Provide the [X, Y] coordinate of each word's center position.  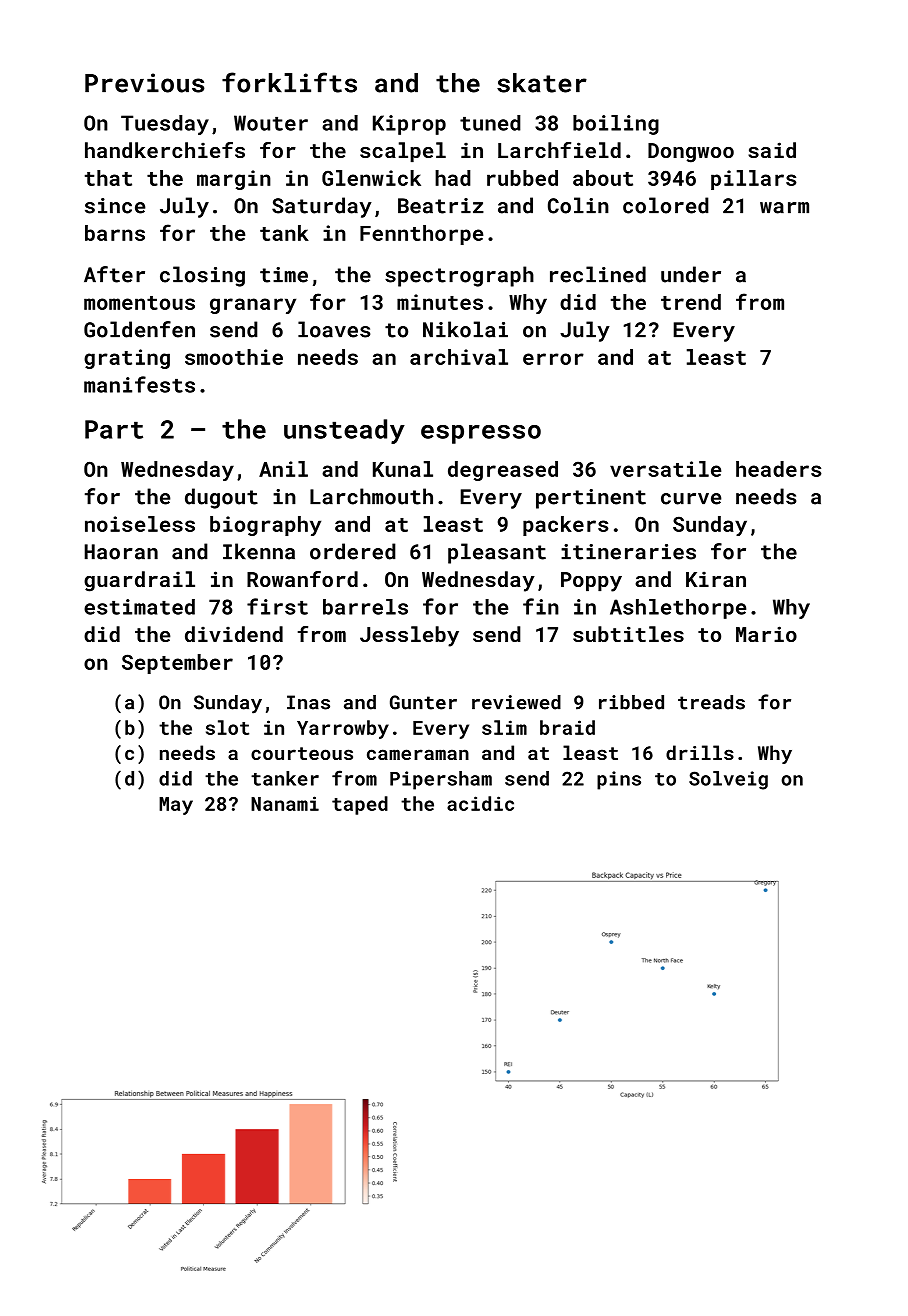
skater [542, 83]
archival [459, 357]
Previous [145, 83]
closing [202, 276]
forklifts [289, 82]
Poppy [591, 582]
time [284, 275]
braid [567, 727]
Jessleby [409, 636]
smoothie [234, 357]
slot [227, 727]
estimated [139, 607]
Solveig [728, 780]
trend [691, 302]
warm [784, 208]
